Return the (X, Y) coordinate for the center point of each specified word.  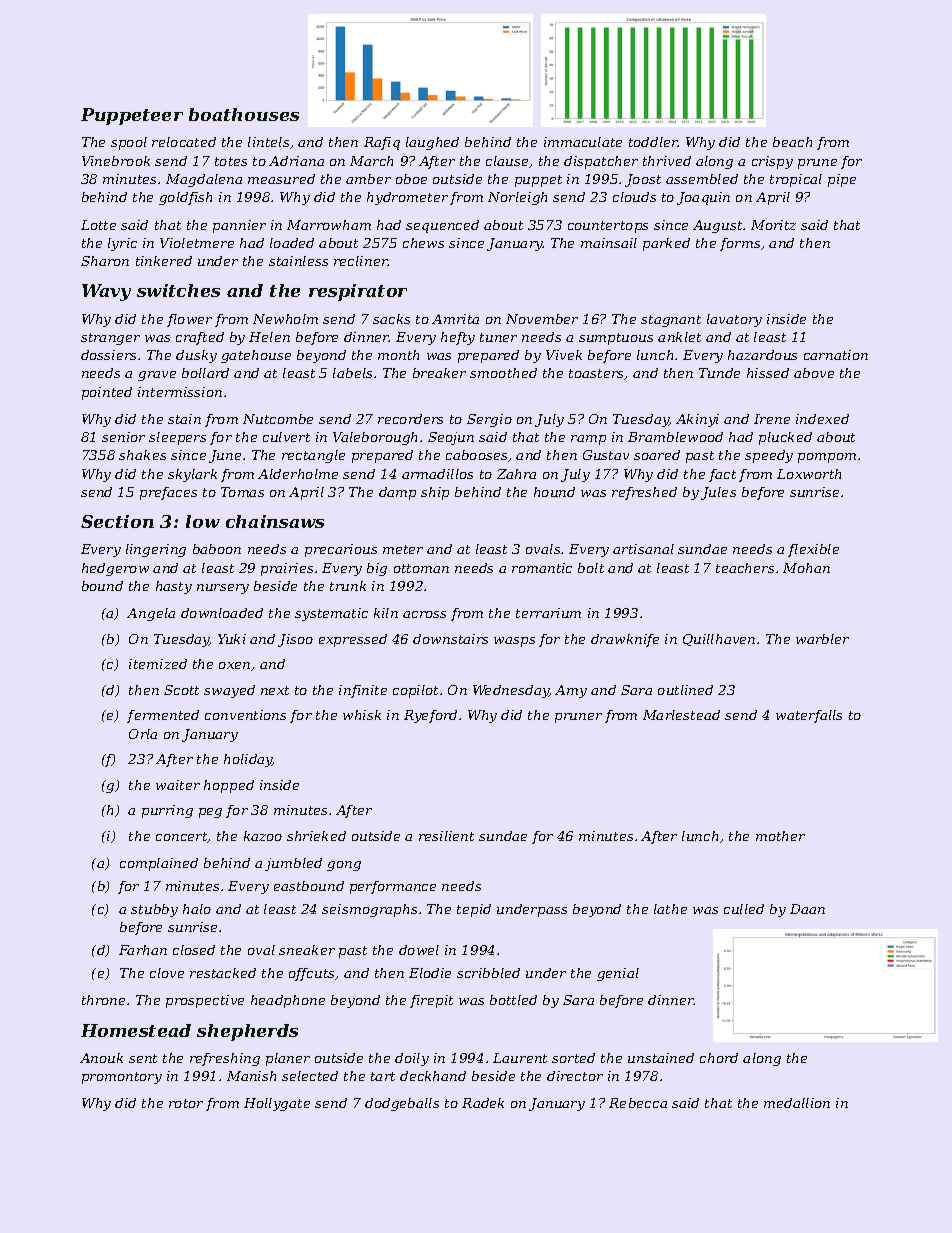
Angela (151, 614)
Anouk (101, 1058)
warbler (822, 639)
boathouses (244, 114)
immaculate (583, 142)
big (377, 569)
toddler (653, 142)
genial (618, 974)
